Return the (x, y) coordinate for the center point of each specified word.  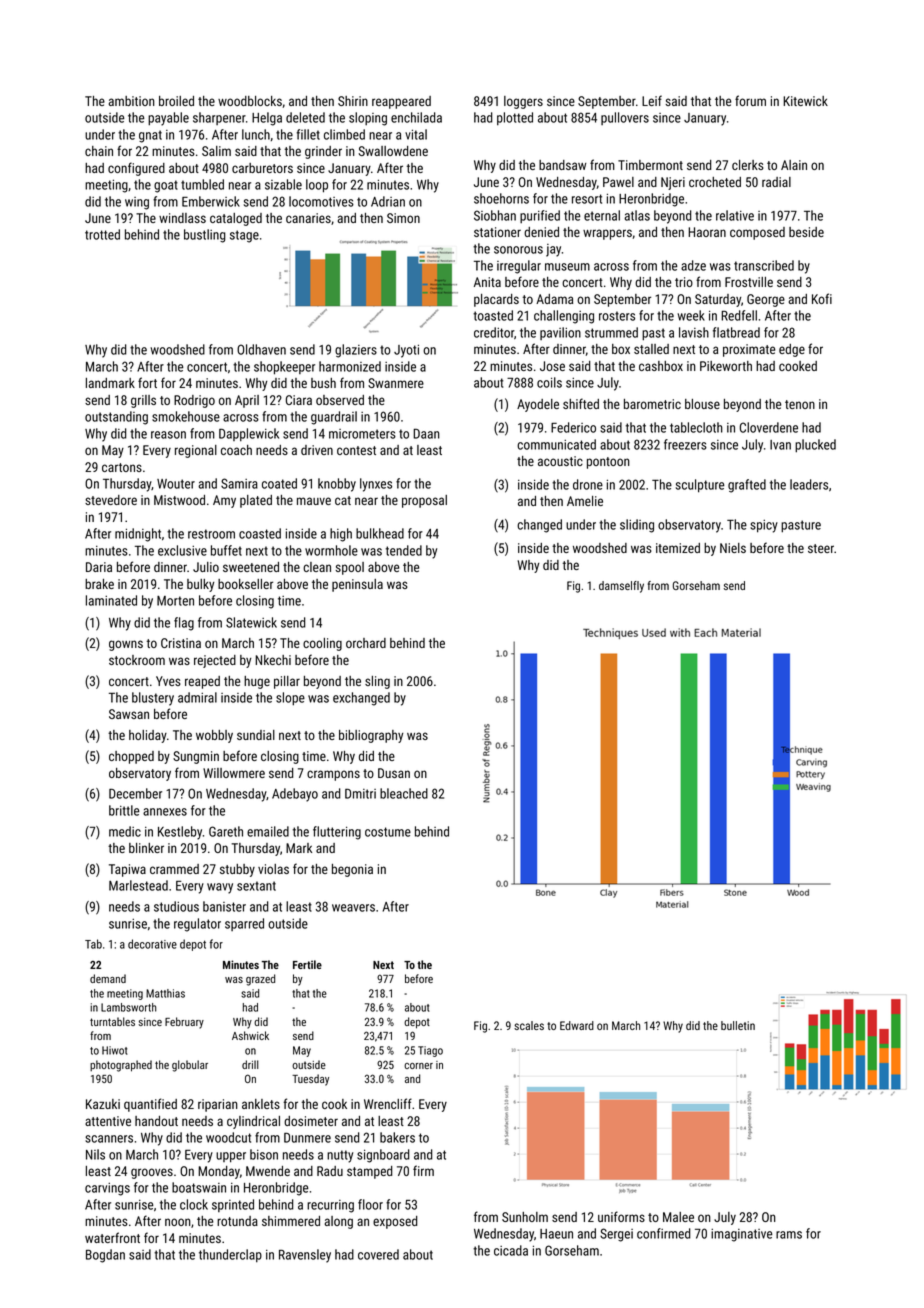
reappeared (401, 102)
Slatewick (251, 622)
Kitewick (805, 101)
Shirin (353, 101)
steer (821, 548)
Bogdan (105, 1256)
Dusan (394, 773)
